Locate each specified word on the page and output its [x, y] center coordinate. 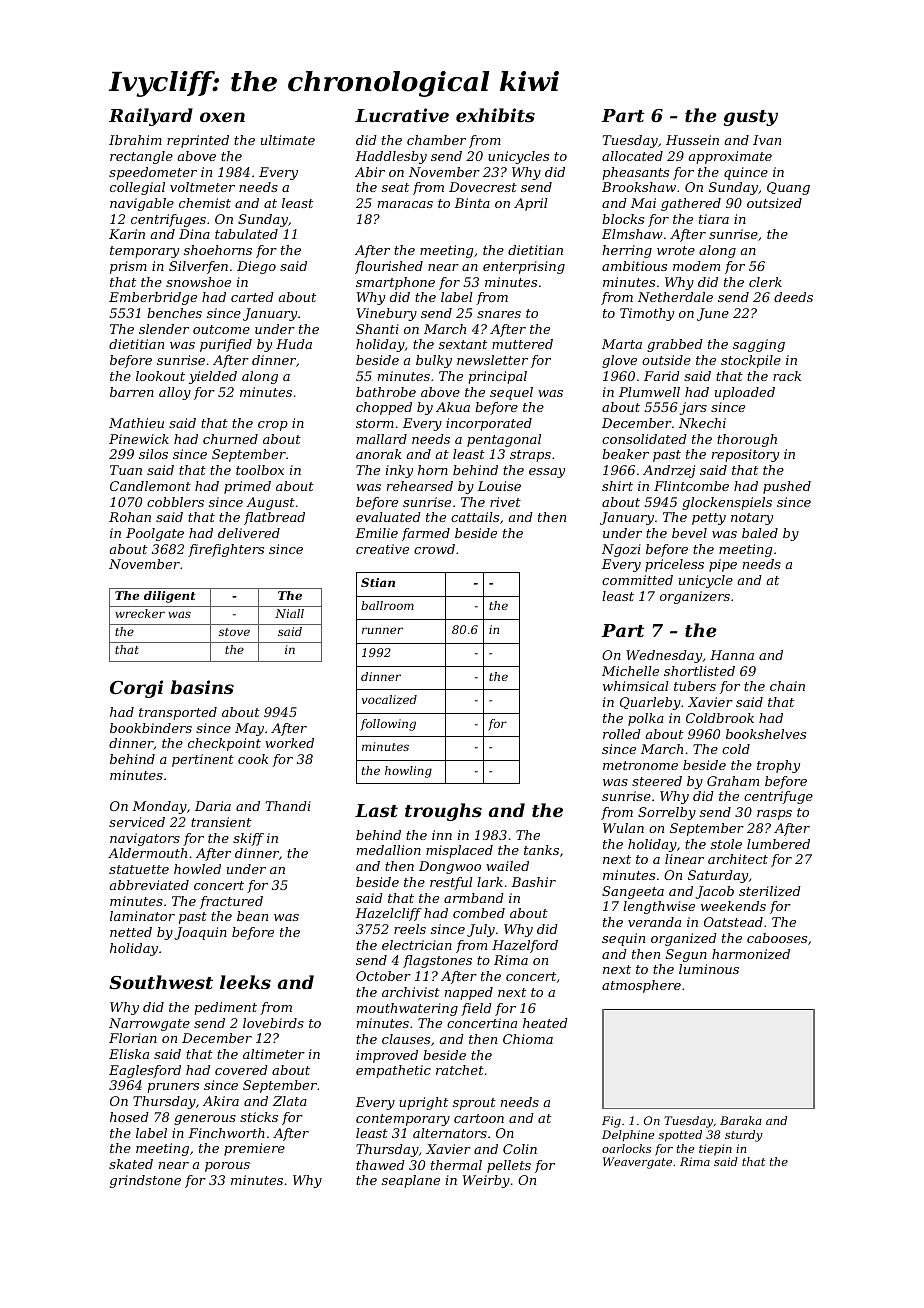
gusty [751, 118]
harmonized [751, 954]
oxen [222, 117]
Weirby [486, 1181]
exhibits [495, 115]
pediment [225, 1008]
